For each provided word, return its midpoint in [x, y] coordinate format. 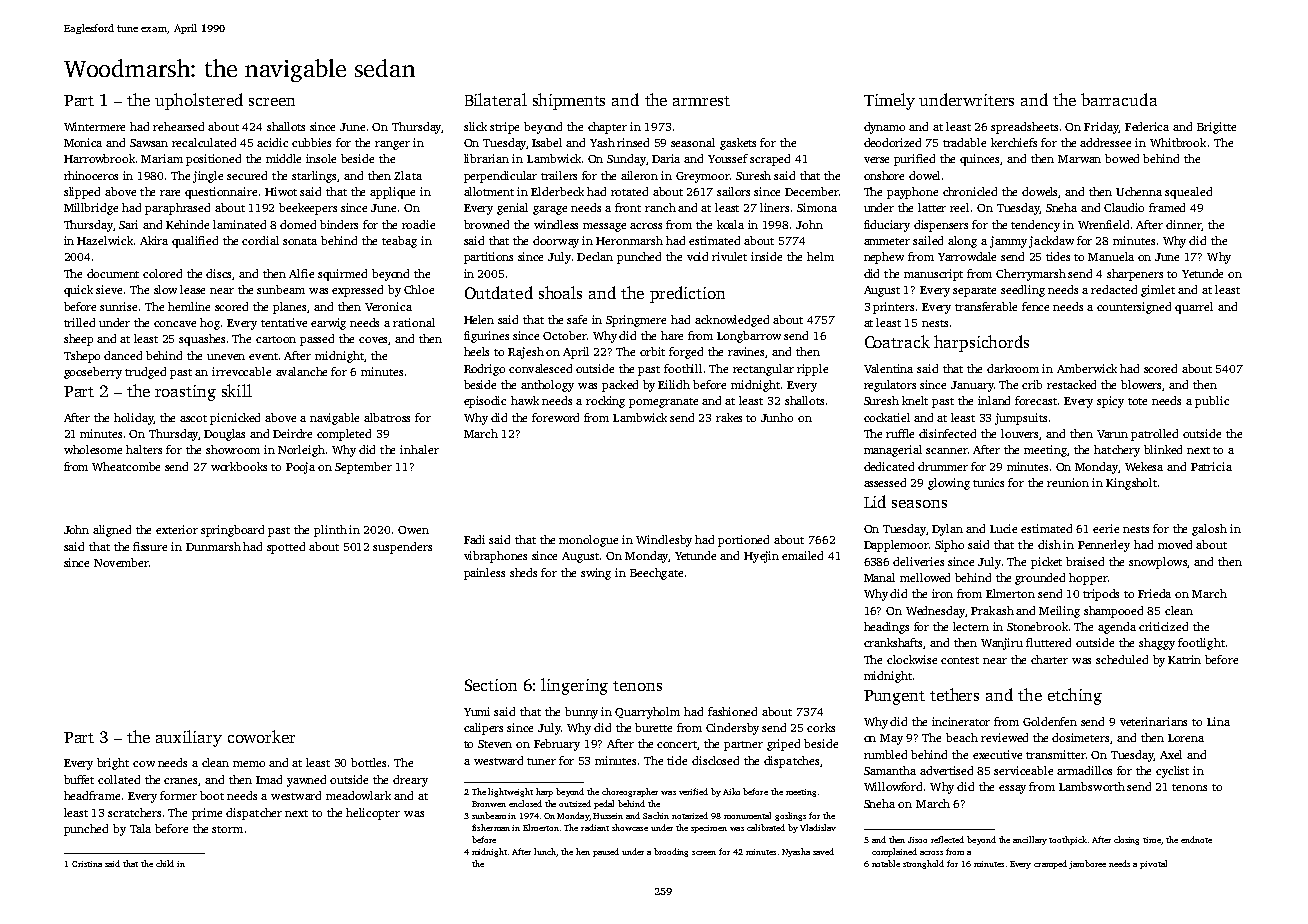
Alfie [301, 273]
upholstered [199, 101]
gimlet [1158, 291]
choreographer [630, 792]
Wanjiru [1002, 644]
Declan [595, 256]
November [121, 562]
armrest [701, 101]
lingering [574, 686]
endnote [1196, 839]
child [165, 863]
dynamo [884, 128]
